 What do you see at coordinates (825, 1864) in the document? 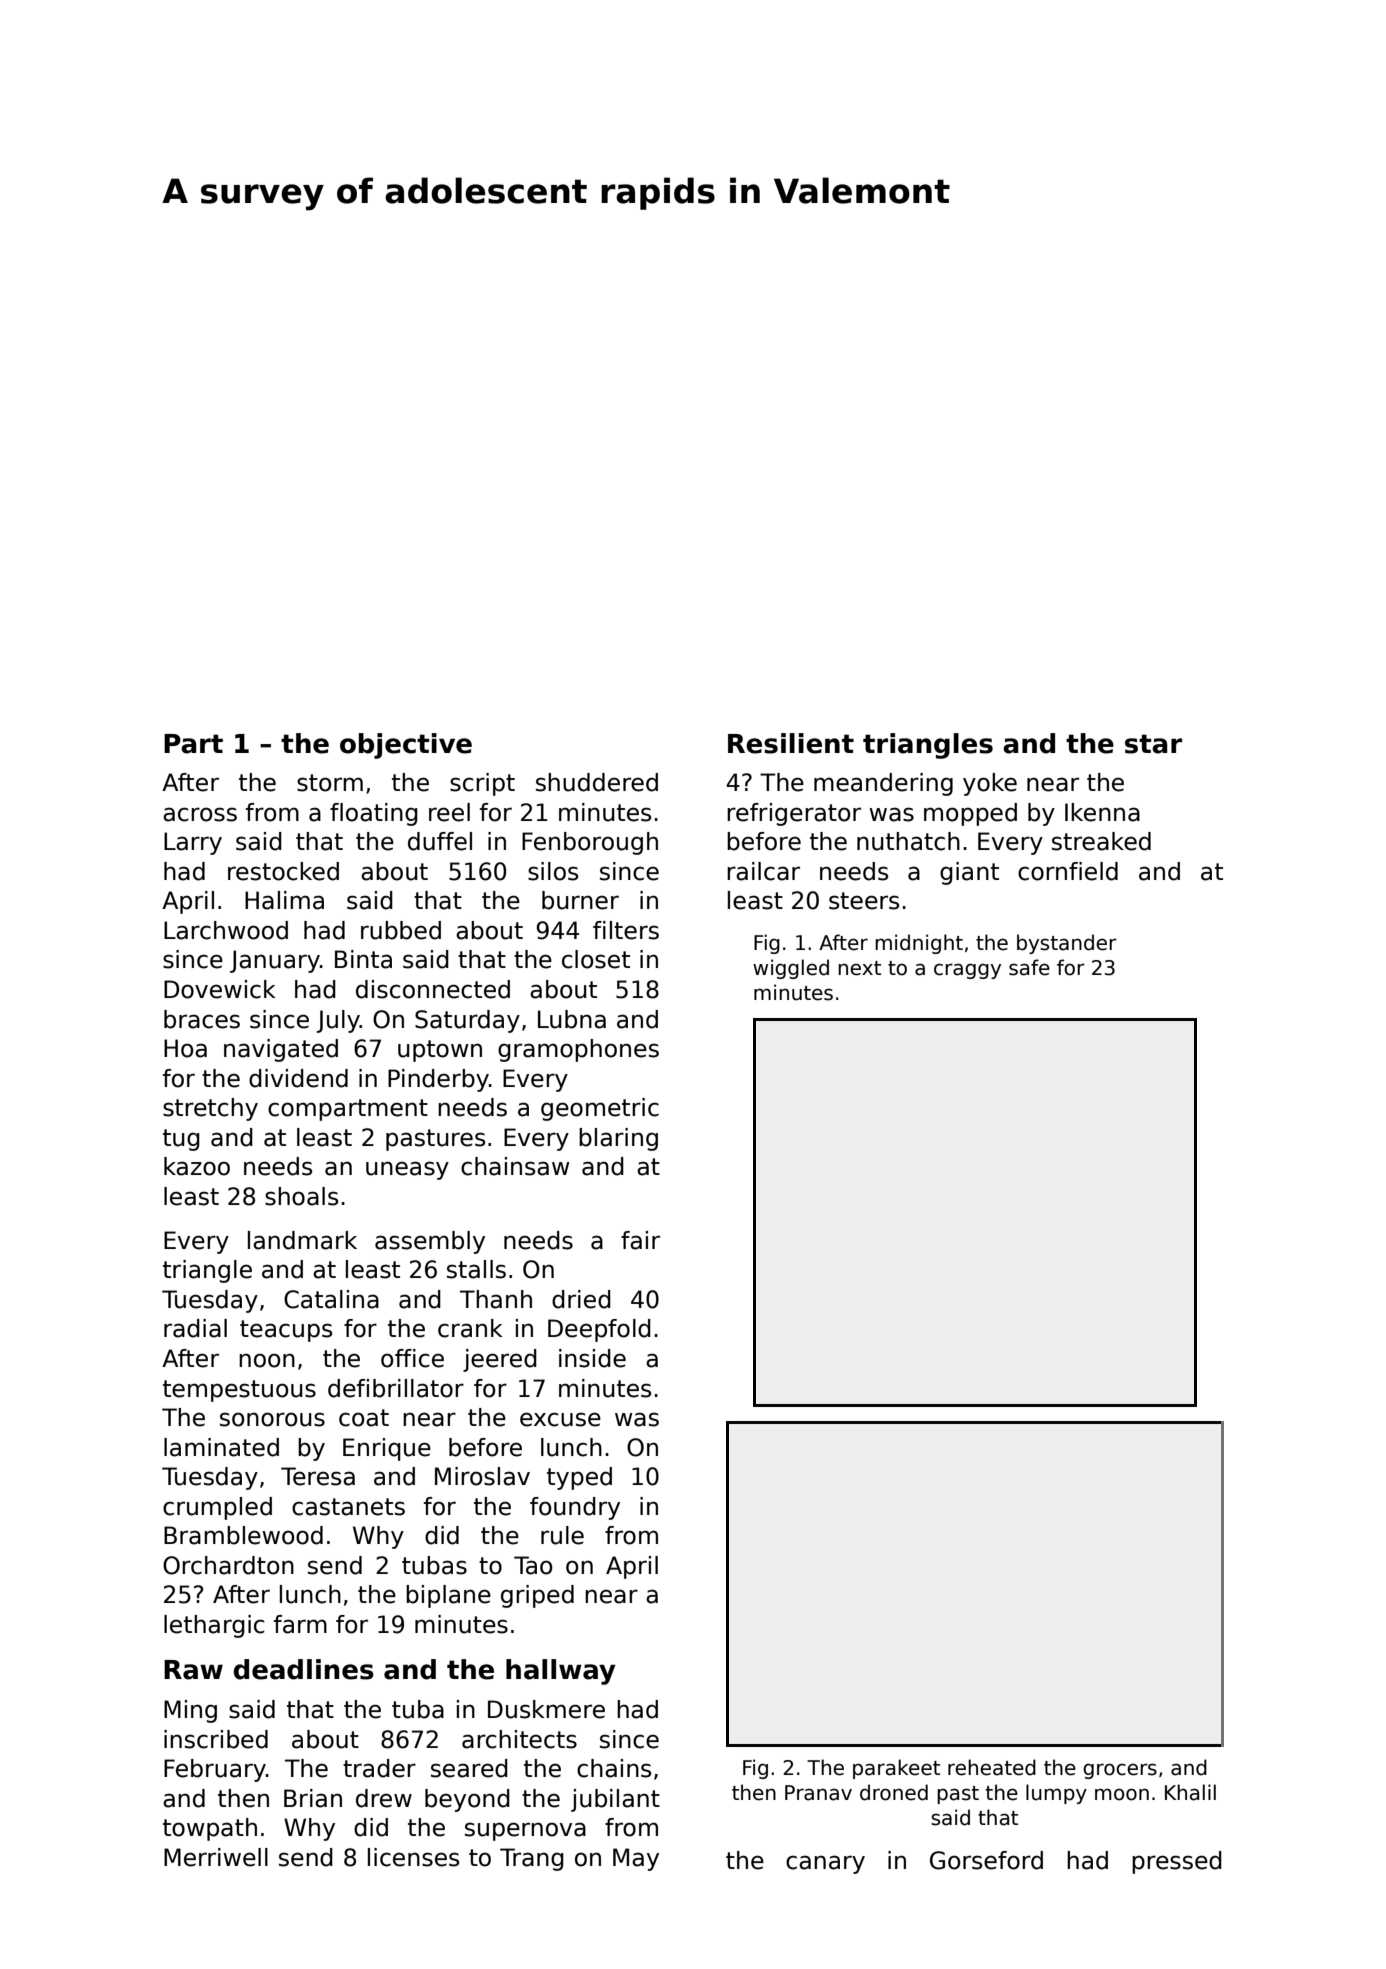
I see `canary` at bounding box center [825, 1864].
